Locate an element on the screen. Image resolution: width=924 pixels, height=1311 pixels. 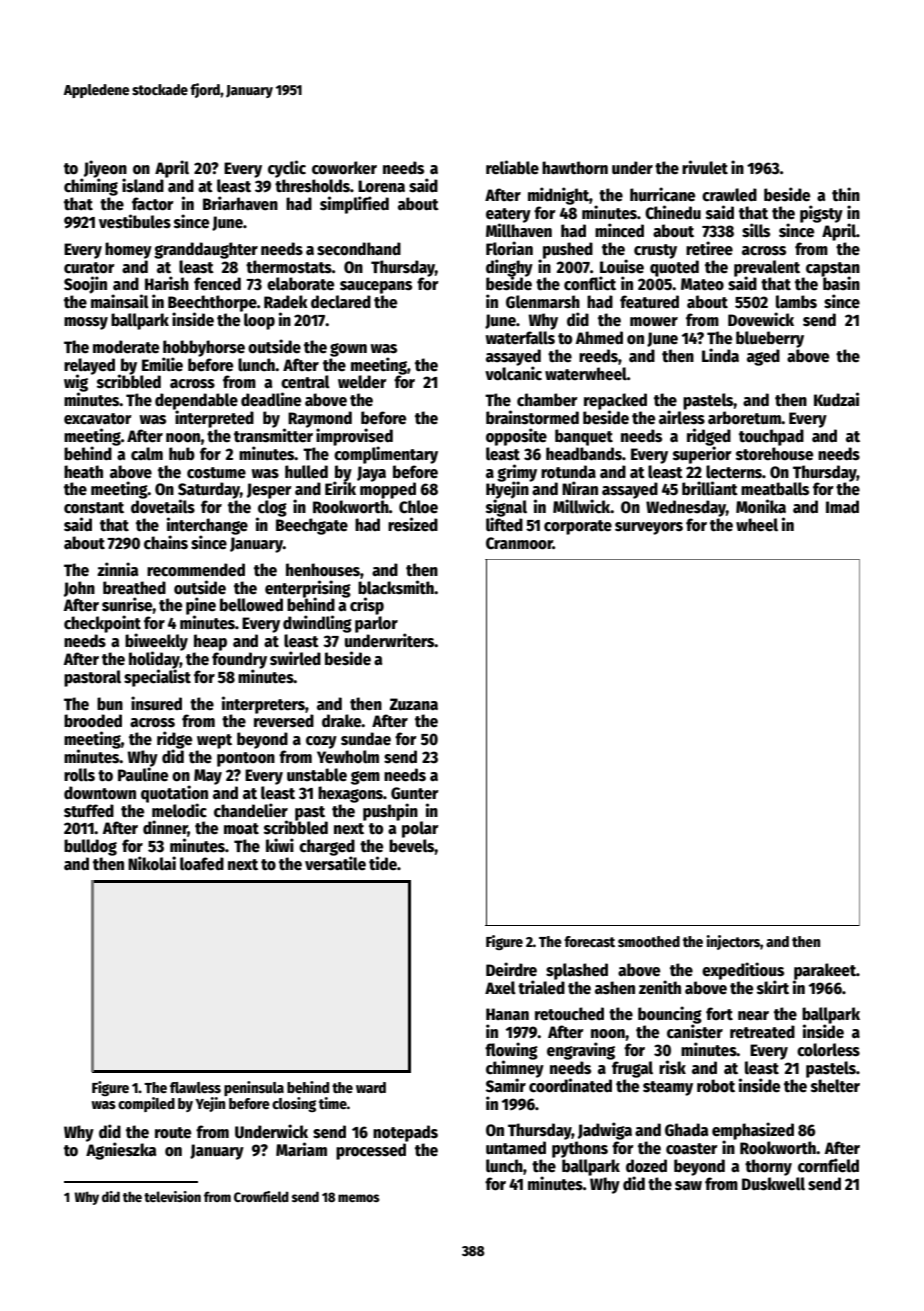
versatile is located at coordinates (335, 863).
